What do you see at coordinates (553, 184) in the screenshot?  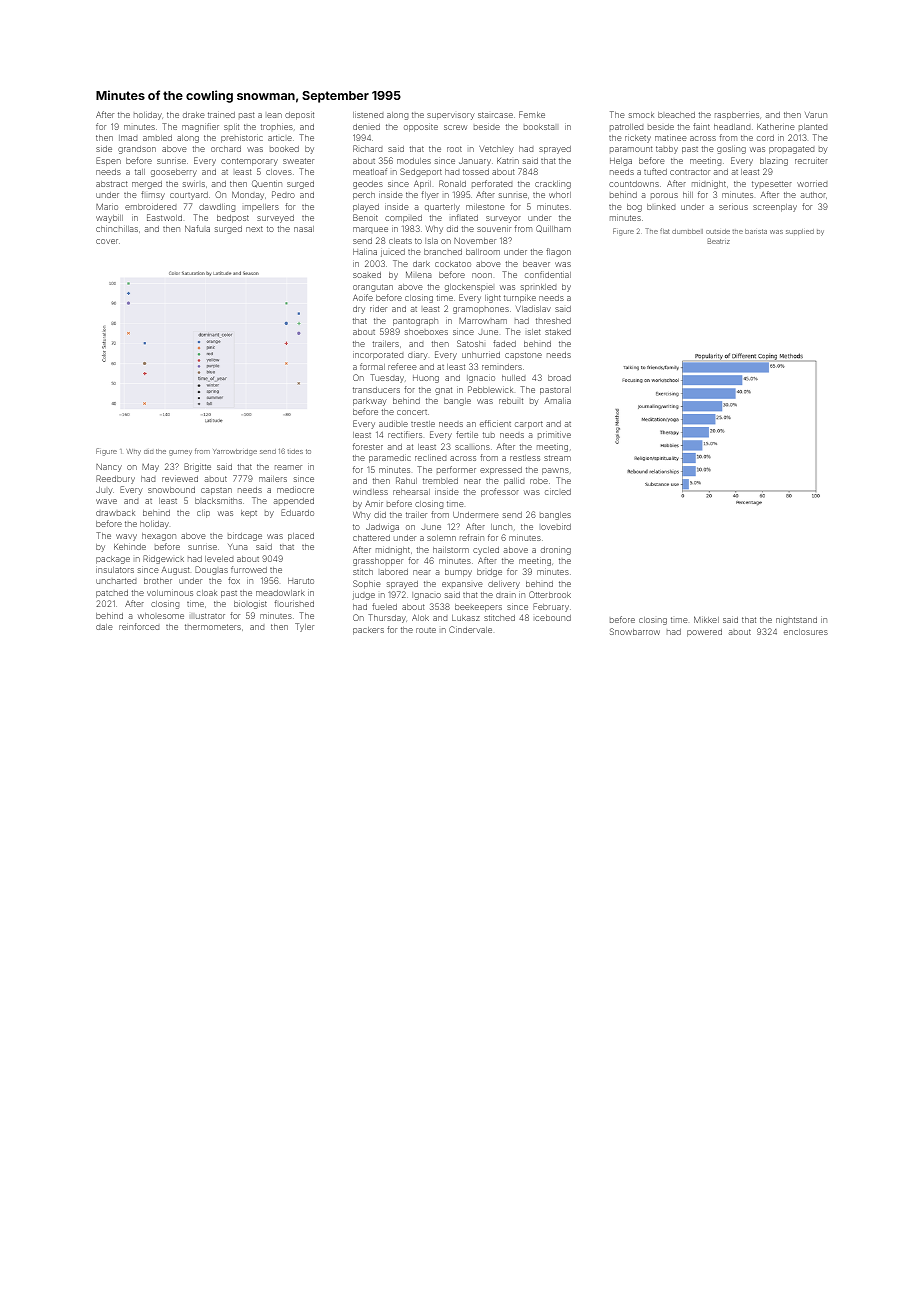 I see `crackling` at bounding box center [553, 184].
